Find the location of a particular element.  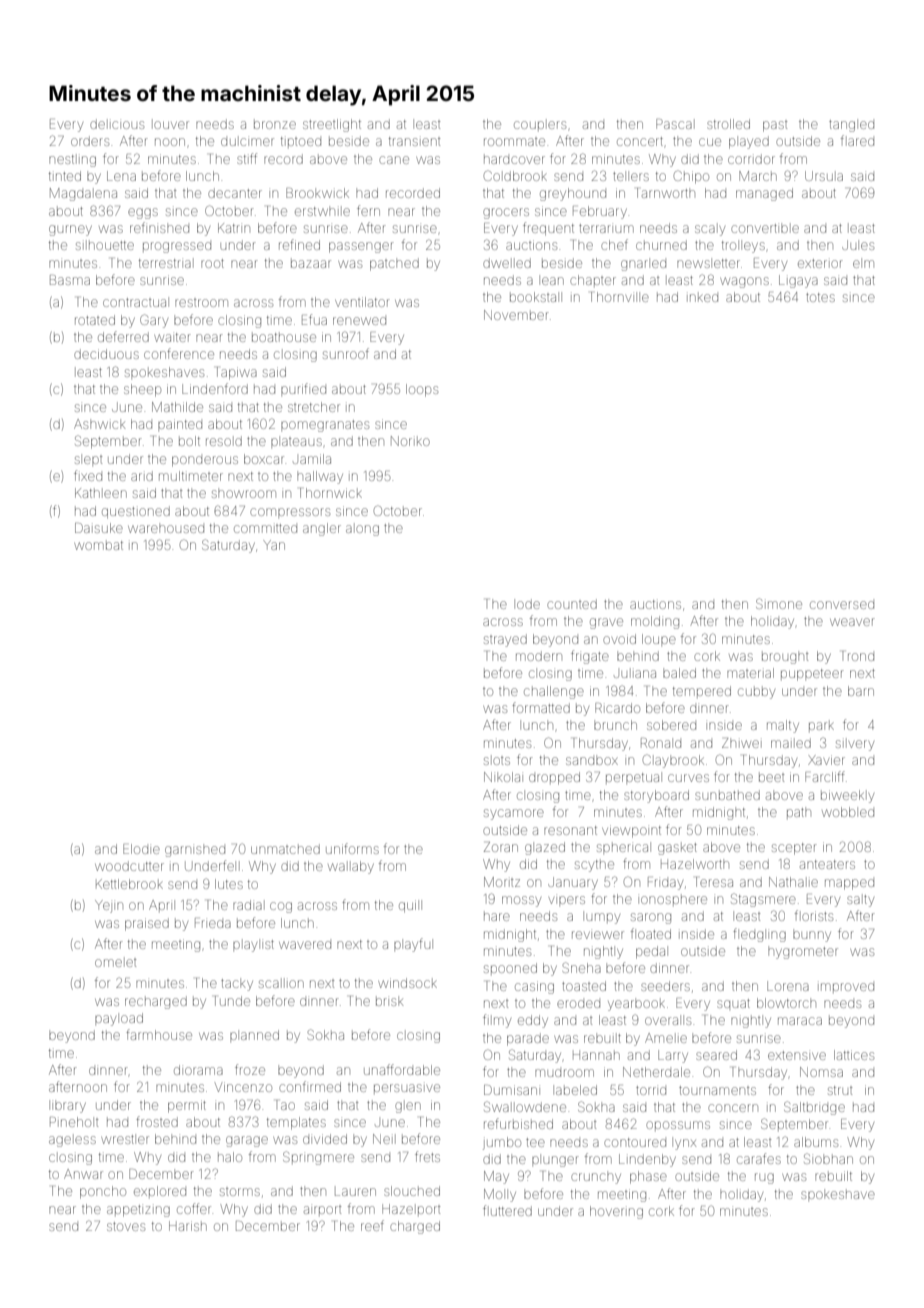

stoves is located at coordinates (126, 1226).
